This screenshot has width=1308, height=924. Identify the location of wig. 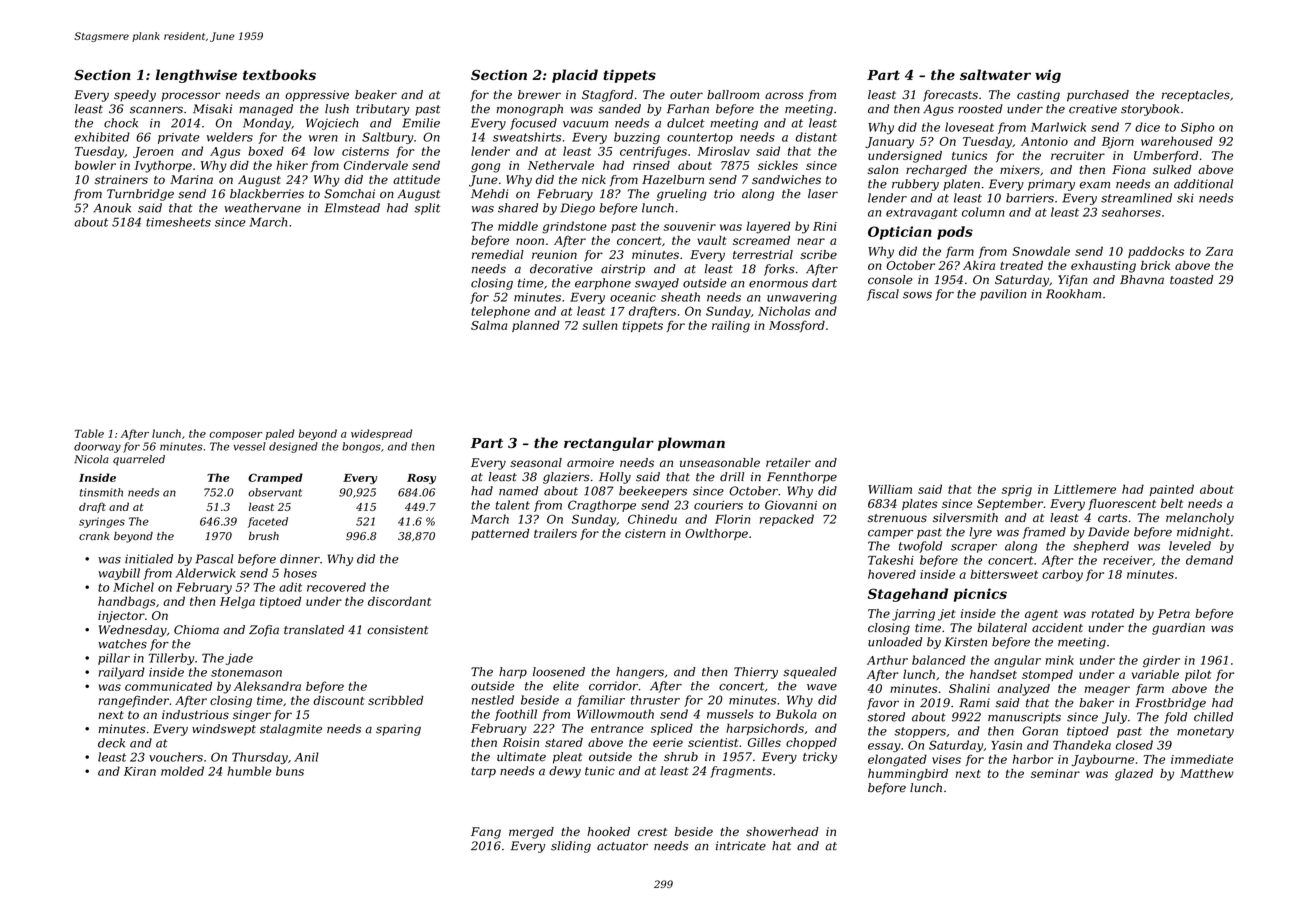
(1048, 76).
